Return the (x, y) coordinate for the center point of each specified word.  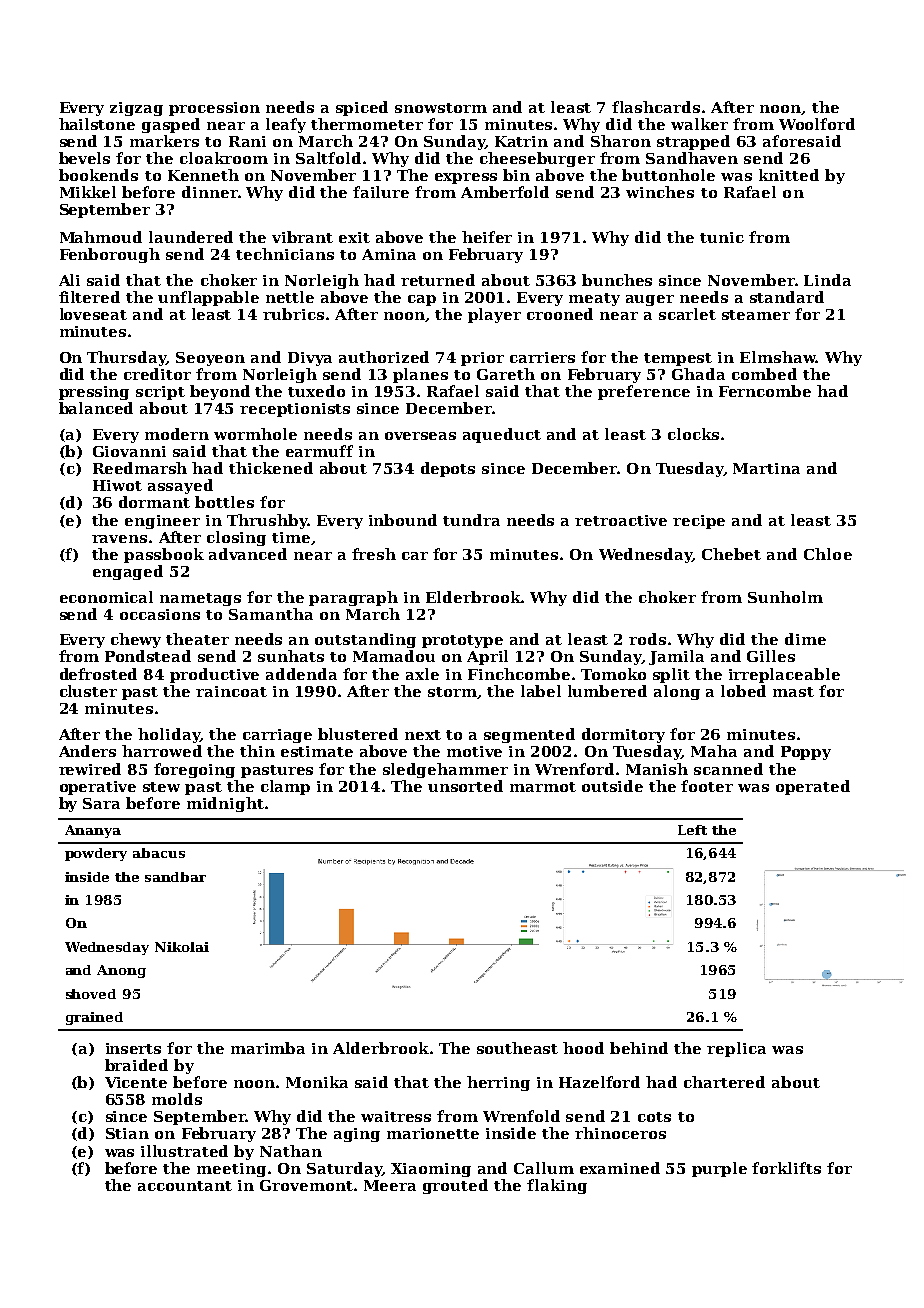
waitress (396, 1116)
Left (692, 830)
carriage (277, 736)
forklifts (786, 1168)
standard (787, 297)
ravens (119, 539)
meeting (231, 1170)
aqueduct (502, 435)
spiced (362, 108)
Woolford (817, 124)
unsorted (465, 786)
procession (214, 109)
